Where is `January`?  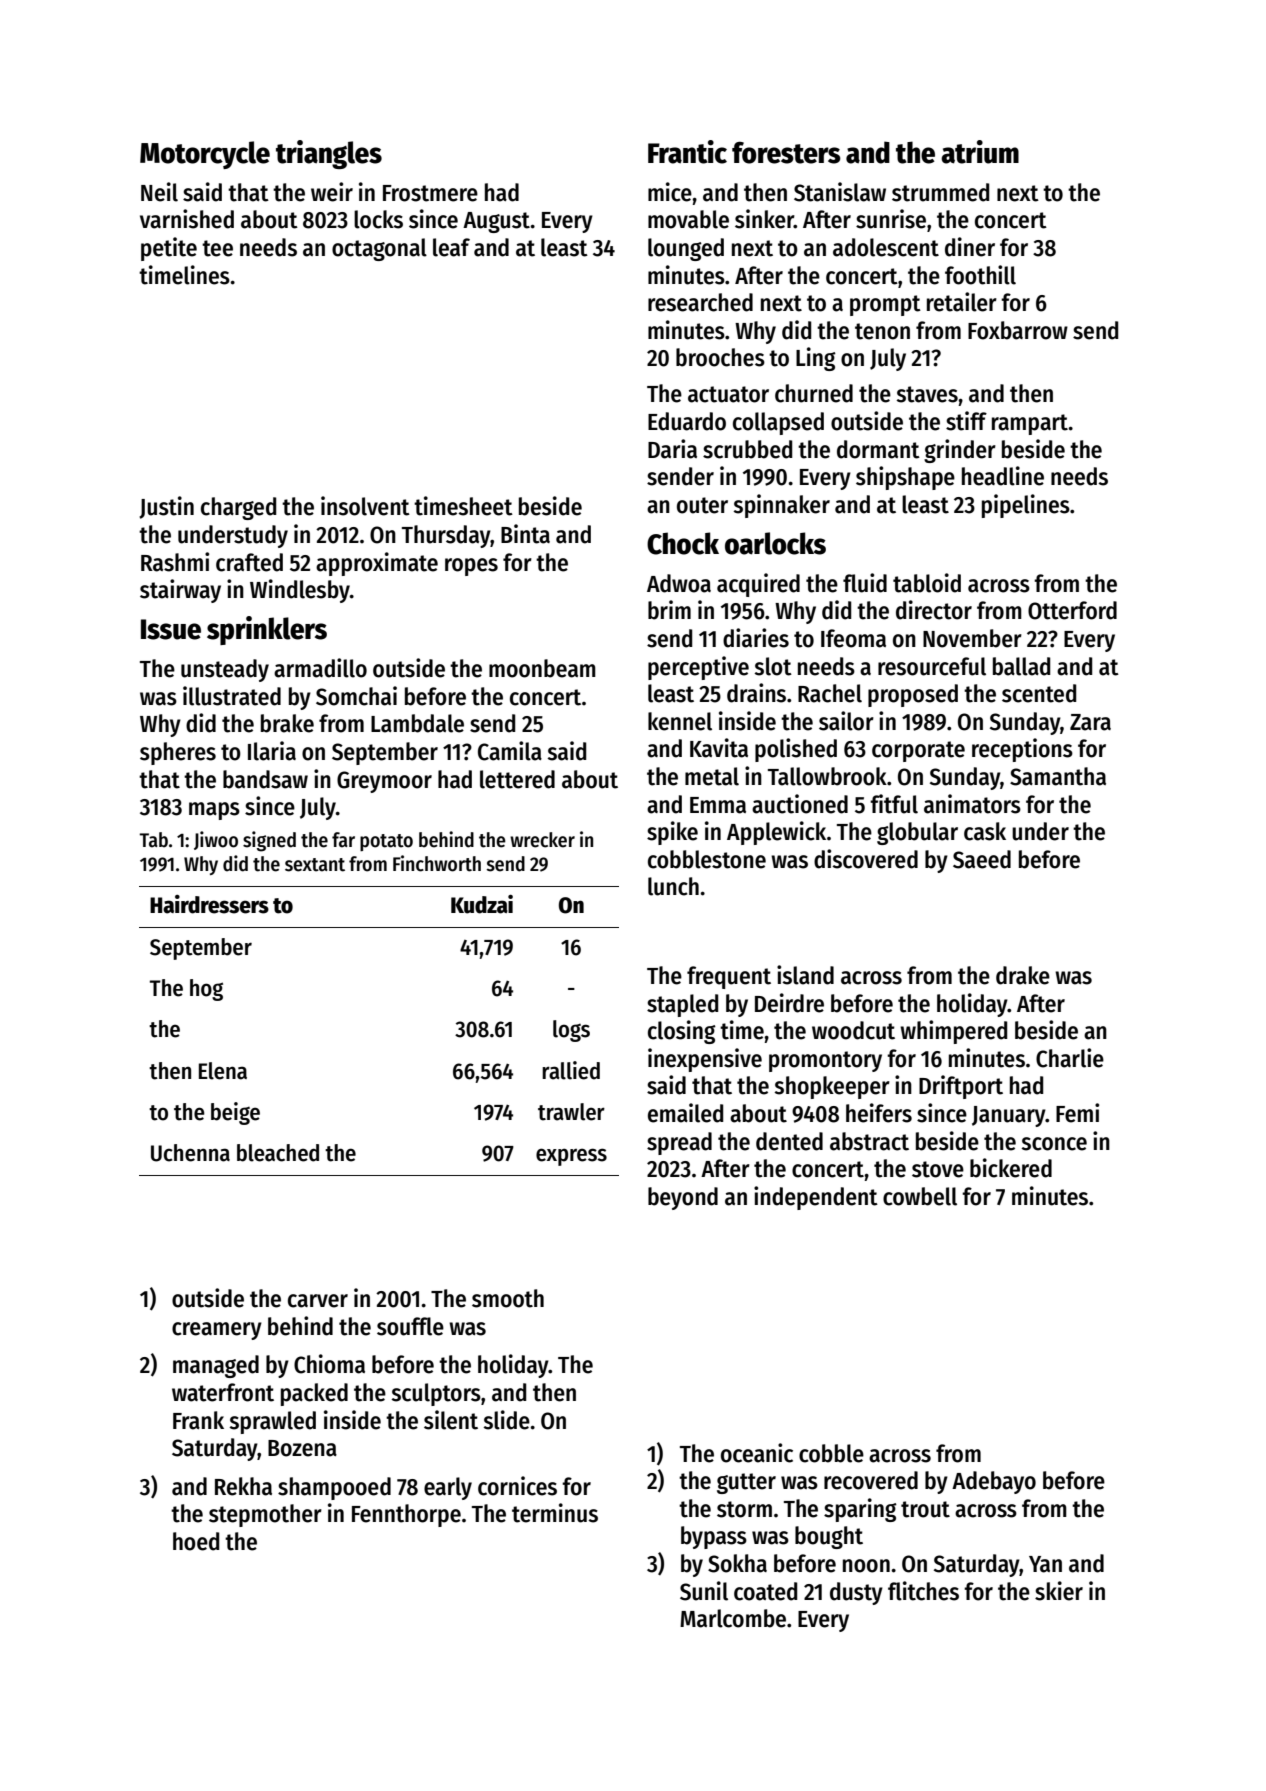
January is located at coordinates (1009, 1116).
